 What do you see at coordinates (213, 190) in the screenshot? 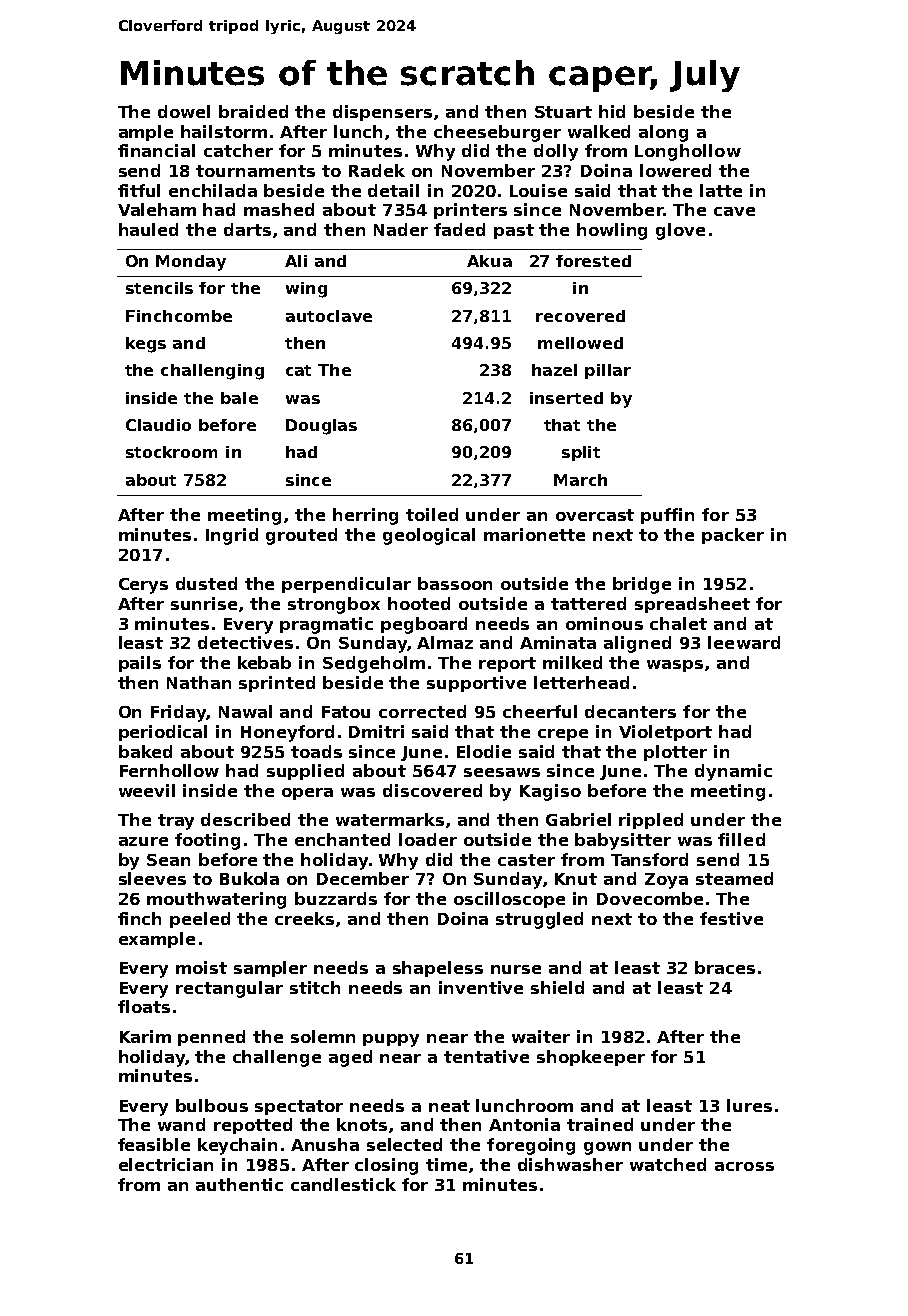
I see `enchilada` at bounding box center [213, 190].
